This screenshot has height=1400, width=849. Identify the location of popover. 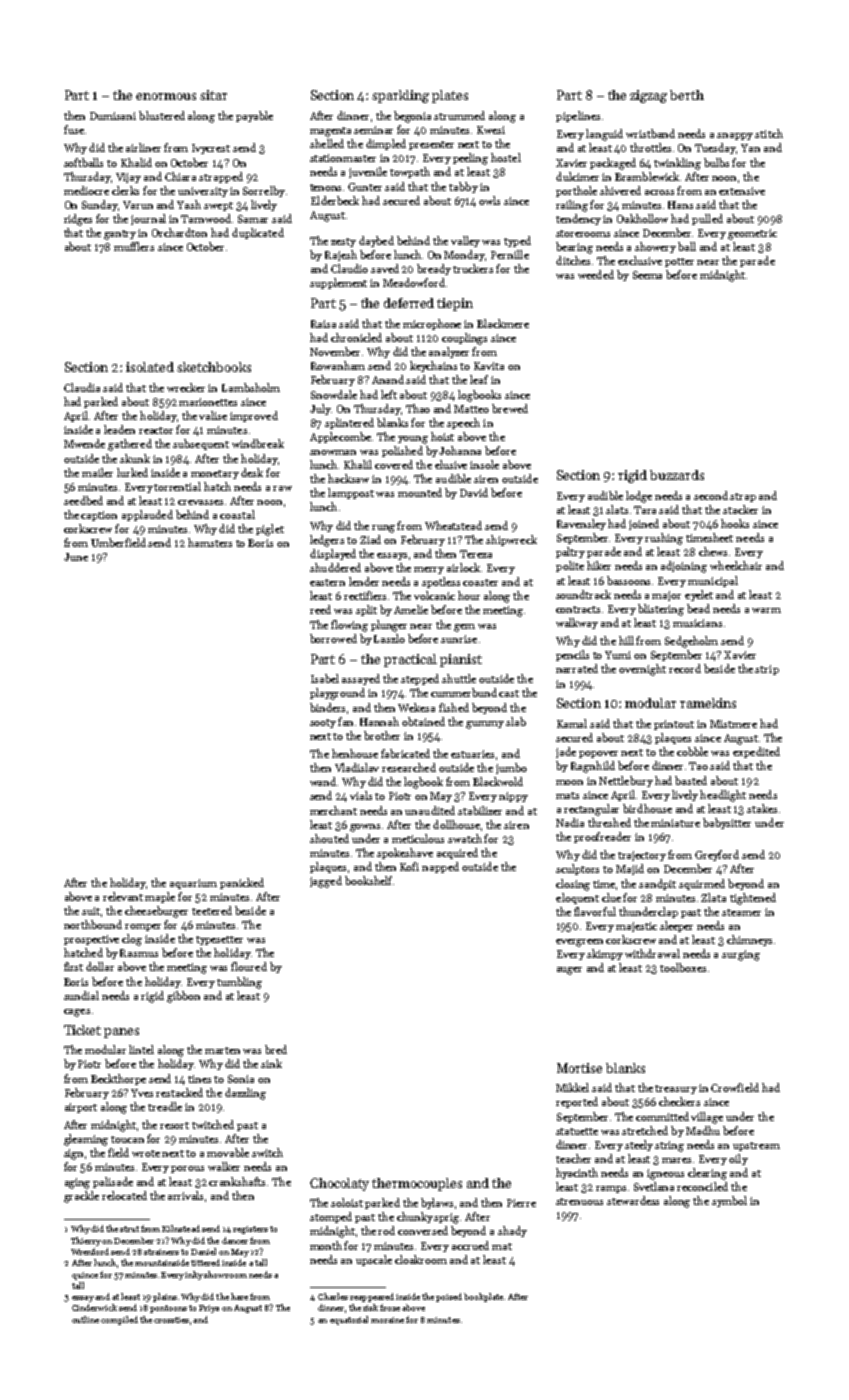
(598, 754).
